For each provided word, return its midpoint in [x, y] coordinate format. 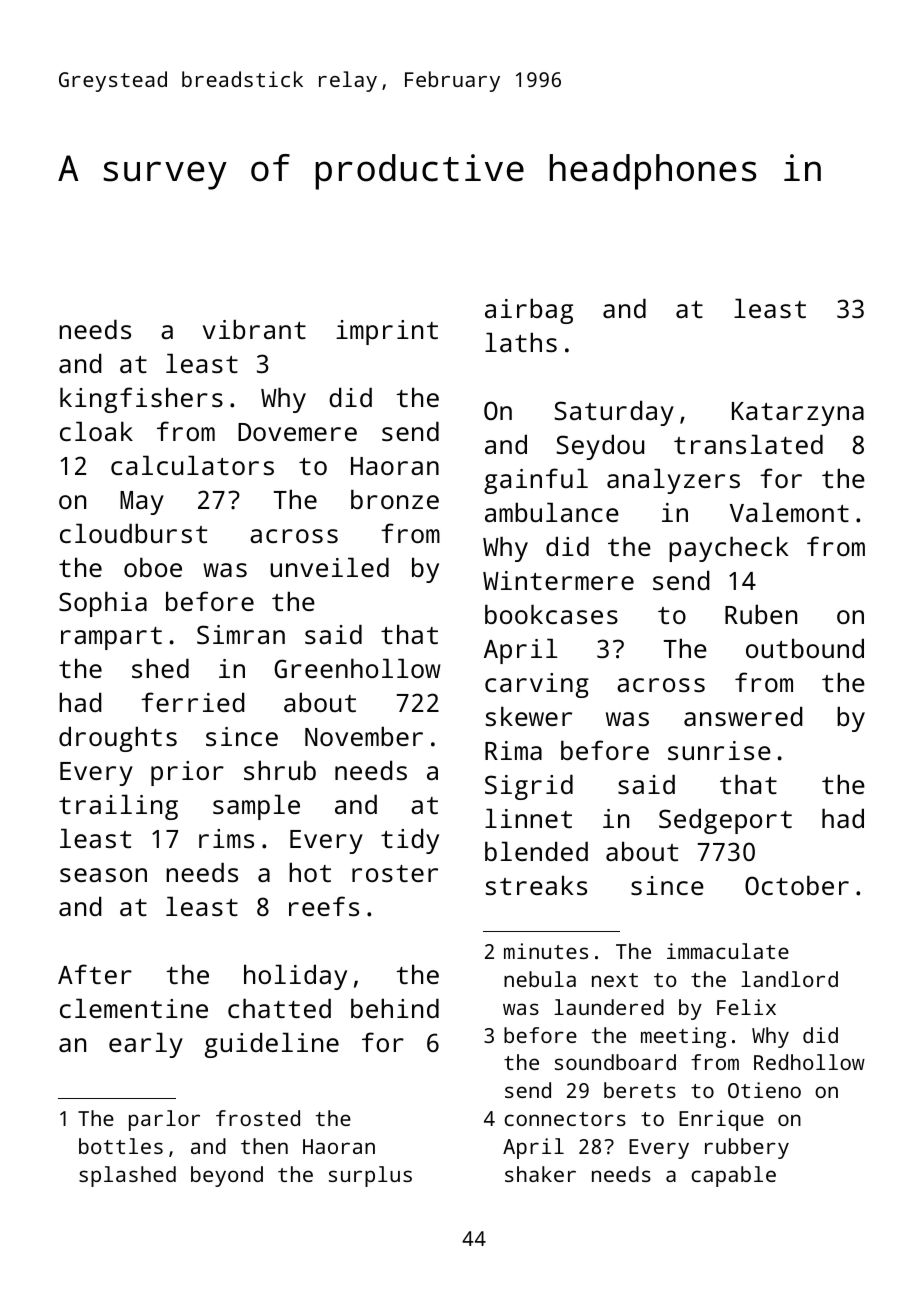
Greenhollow [357, 668]
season [103, 875]
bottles [121, 1146]
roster [395, 873]
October [797, 885]
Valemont [789, 512]
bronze [395, 499]
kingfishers [141, 400]
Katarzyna [798, 414]
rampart [111, 638]
